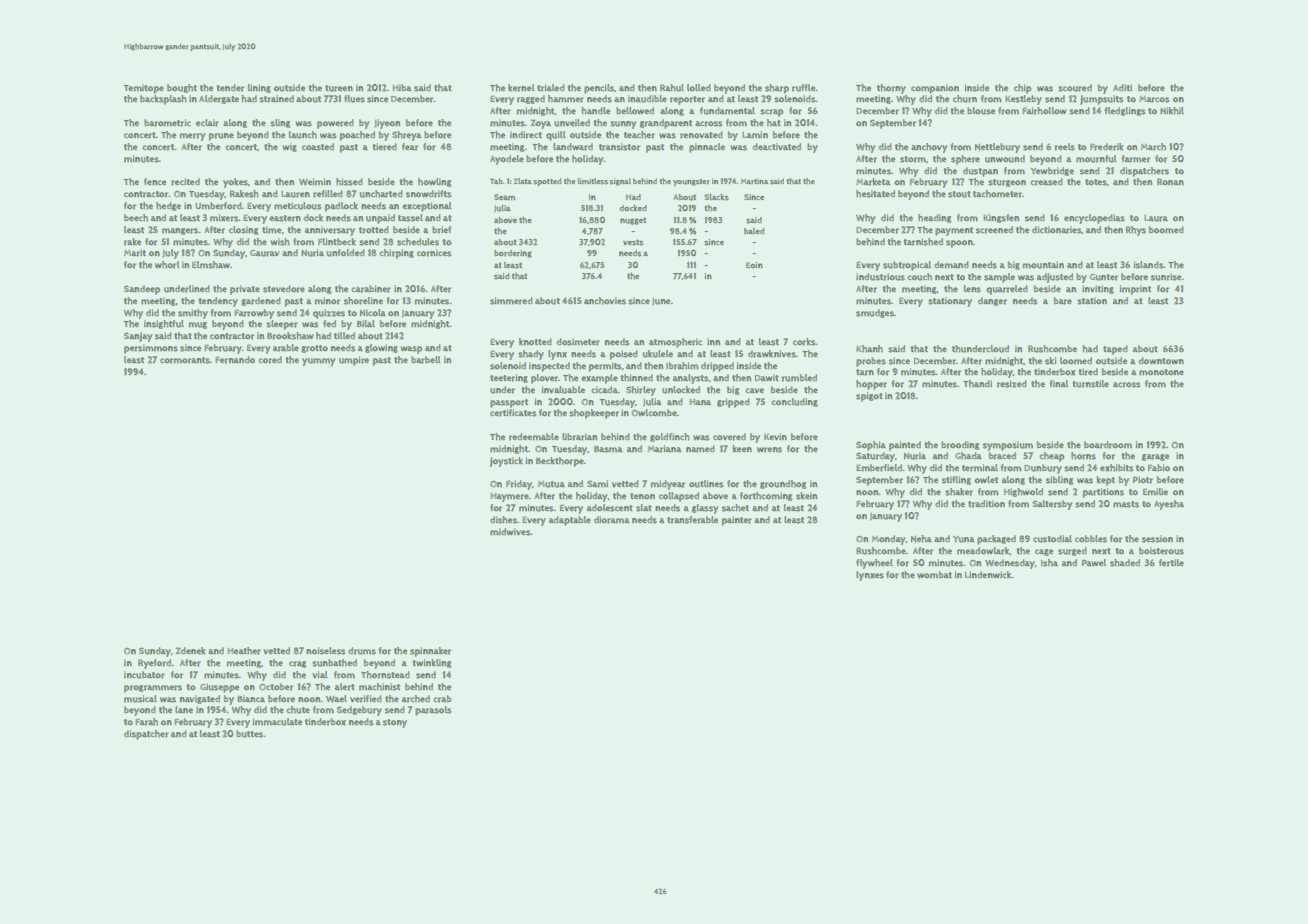  What do you see at coordinates (433, 711) in the screenshot?
I see `parasols` at bounding box center [433, 711].
